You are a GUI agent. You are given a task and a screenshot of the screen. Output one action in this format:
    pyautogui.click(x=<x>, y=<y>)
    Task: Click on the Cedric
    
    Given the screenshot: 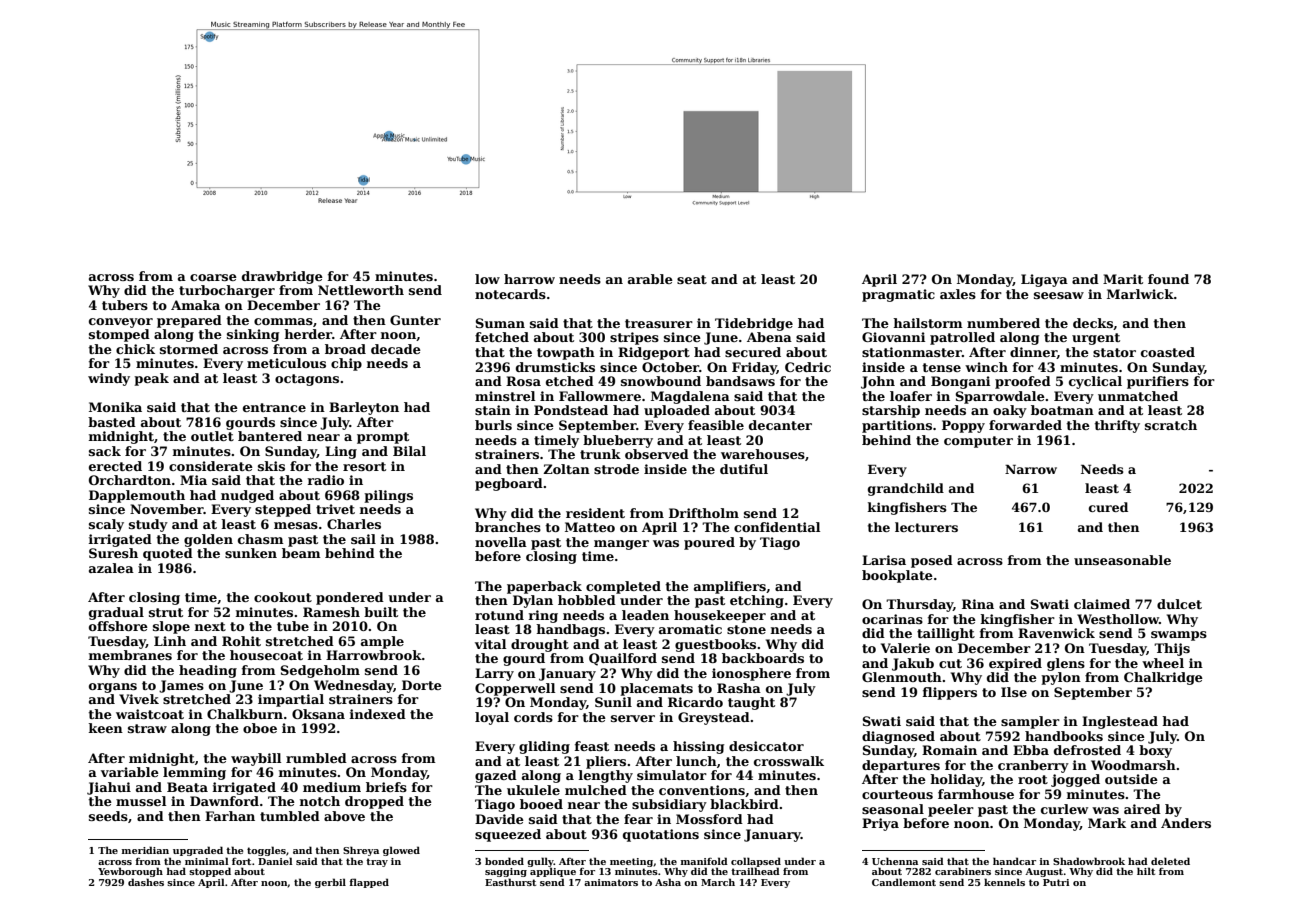 What is the action you would take?
    pyautogui.click(x=808, y=367)
